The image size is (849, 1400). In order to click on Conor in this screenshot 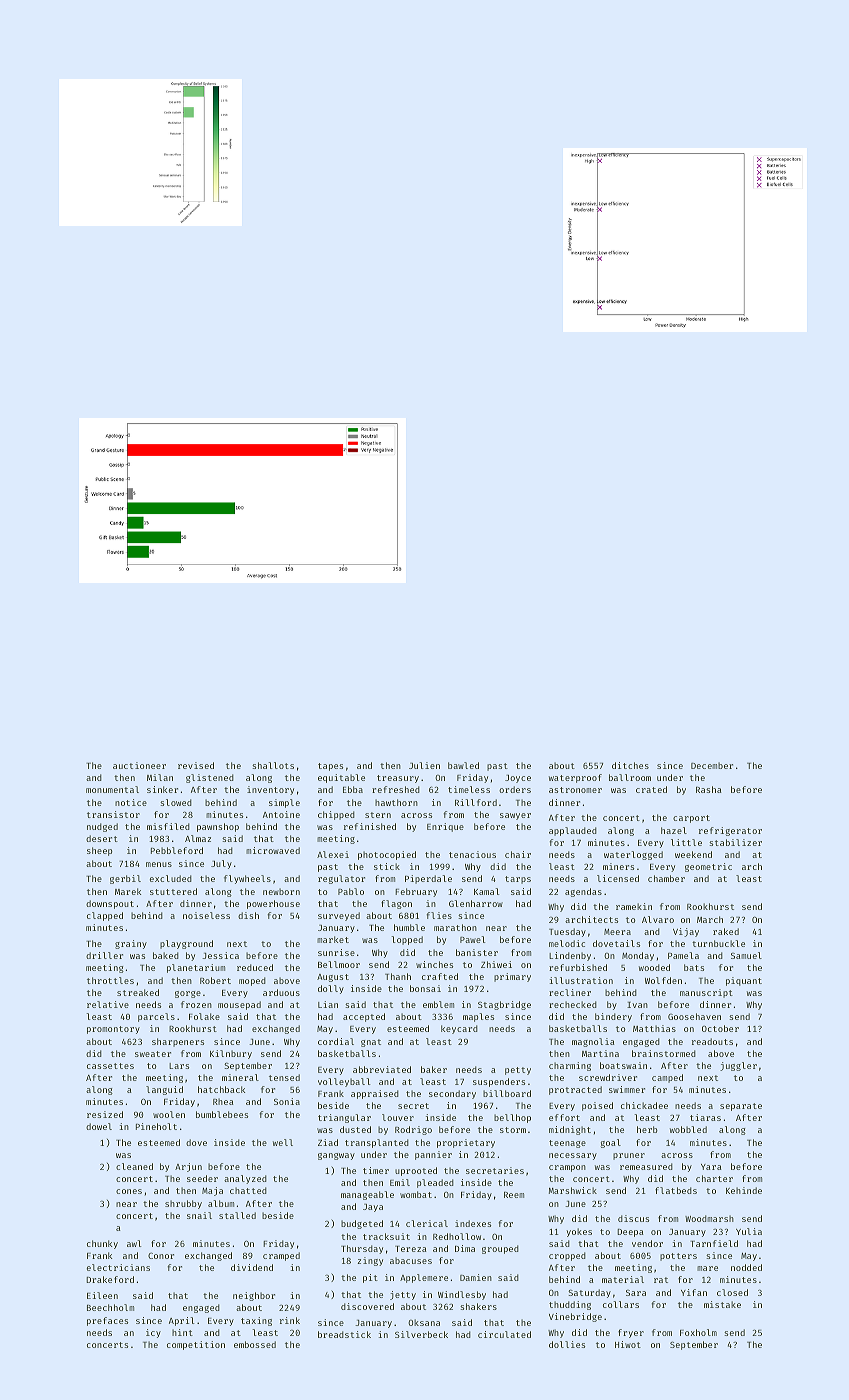, I will do `click(161, 1255)`.
